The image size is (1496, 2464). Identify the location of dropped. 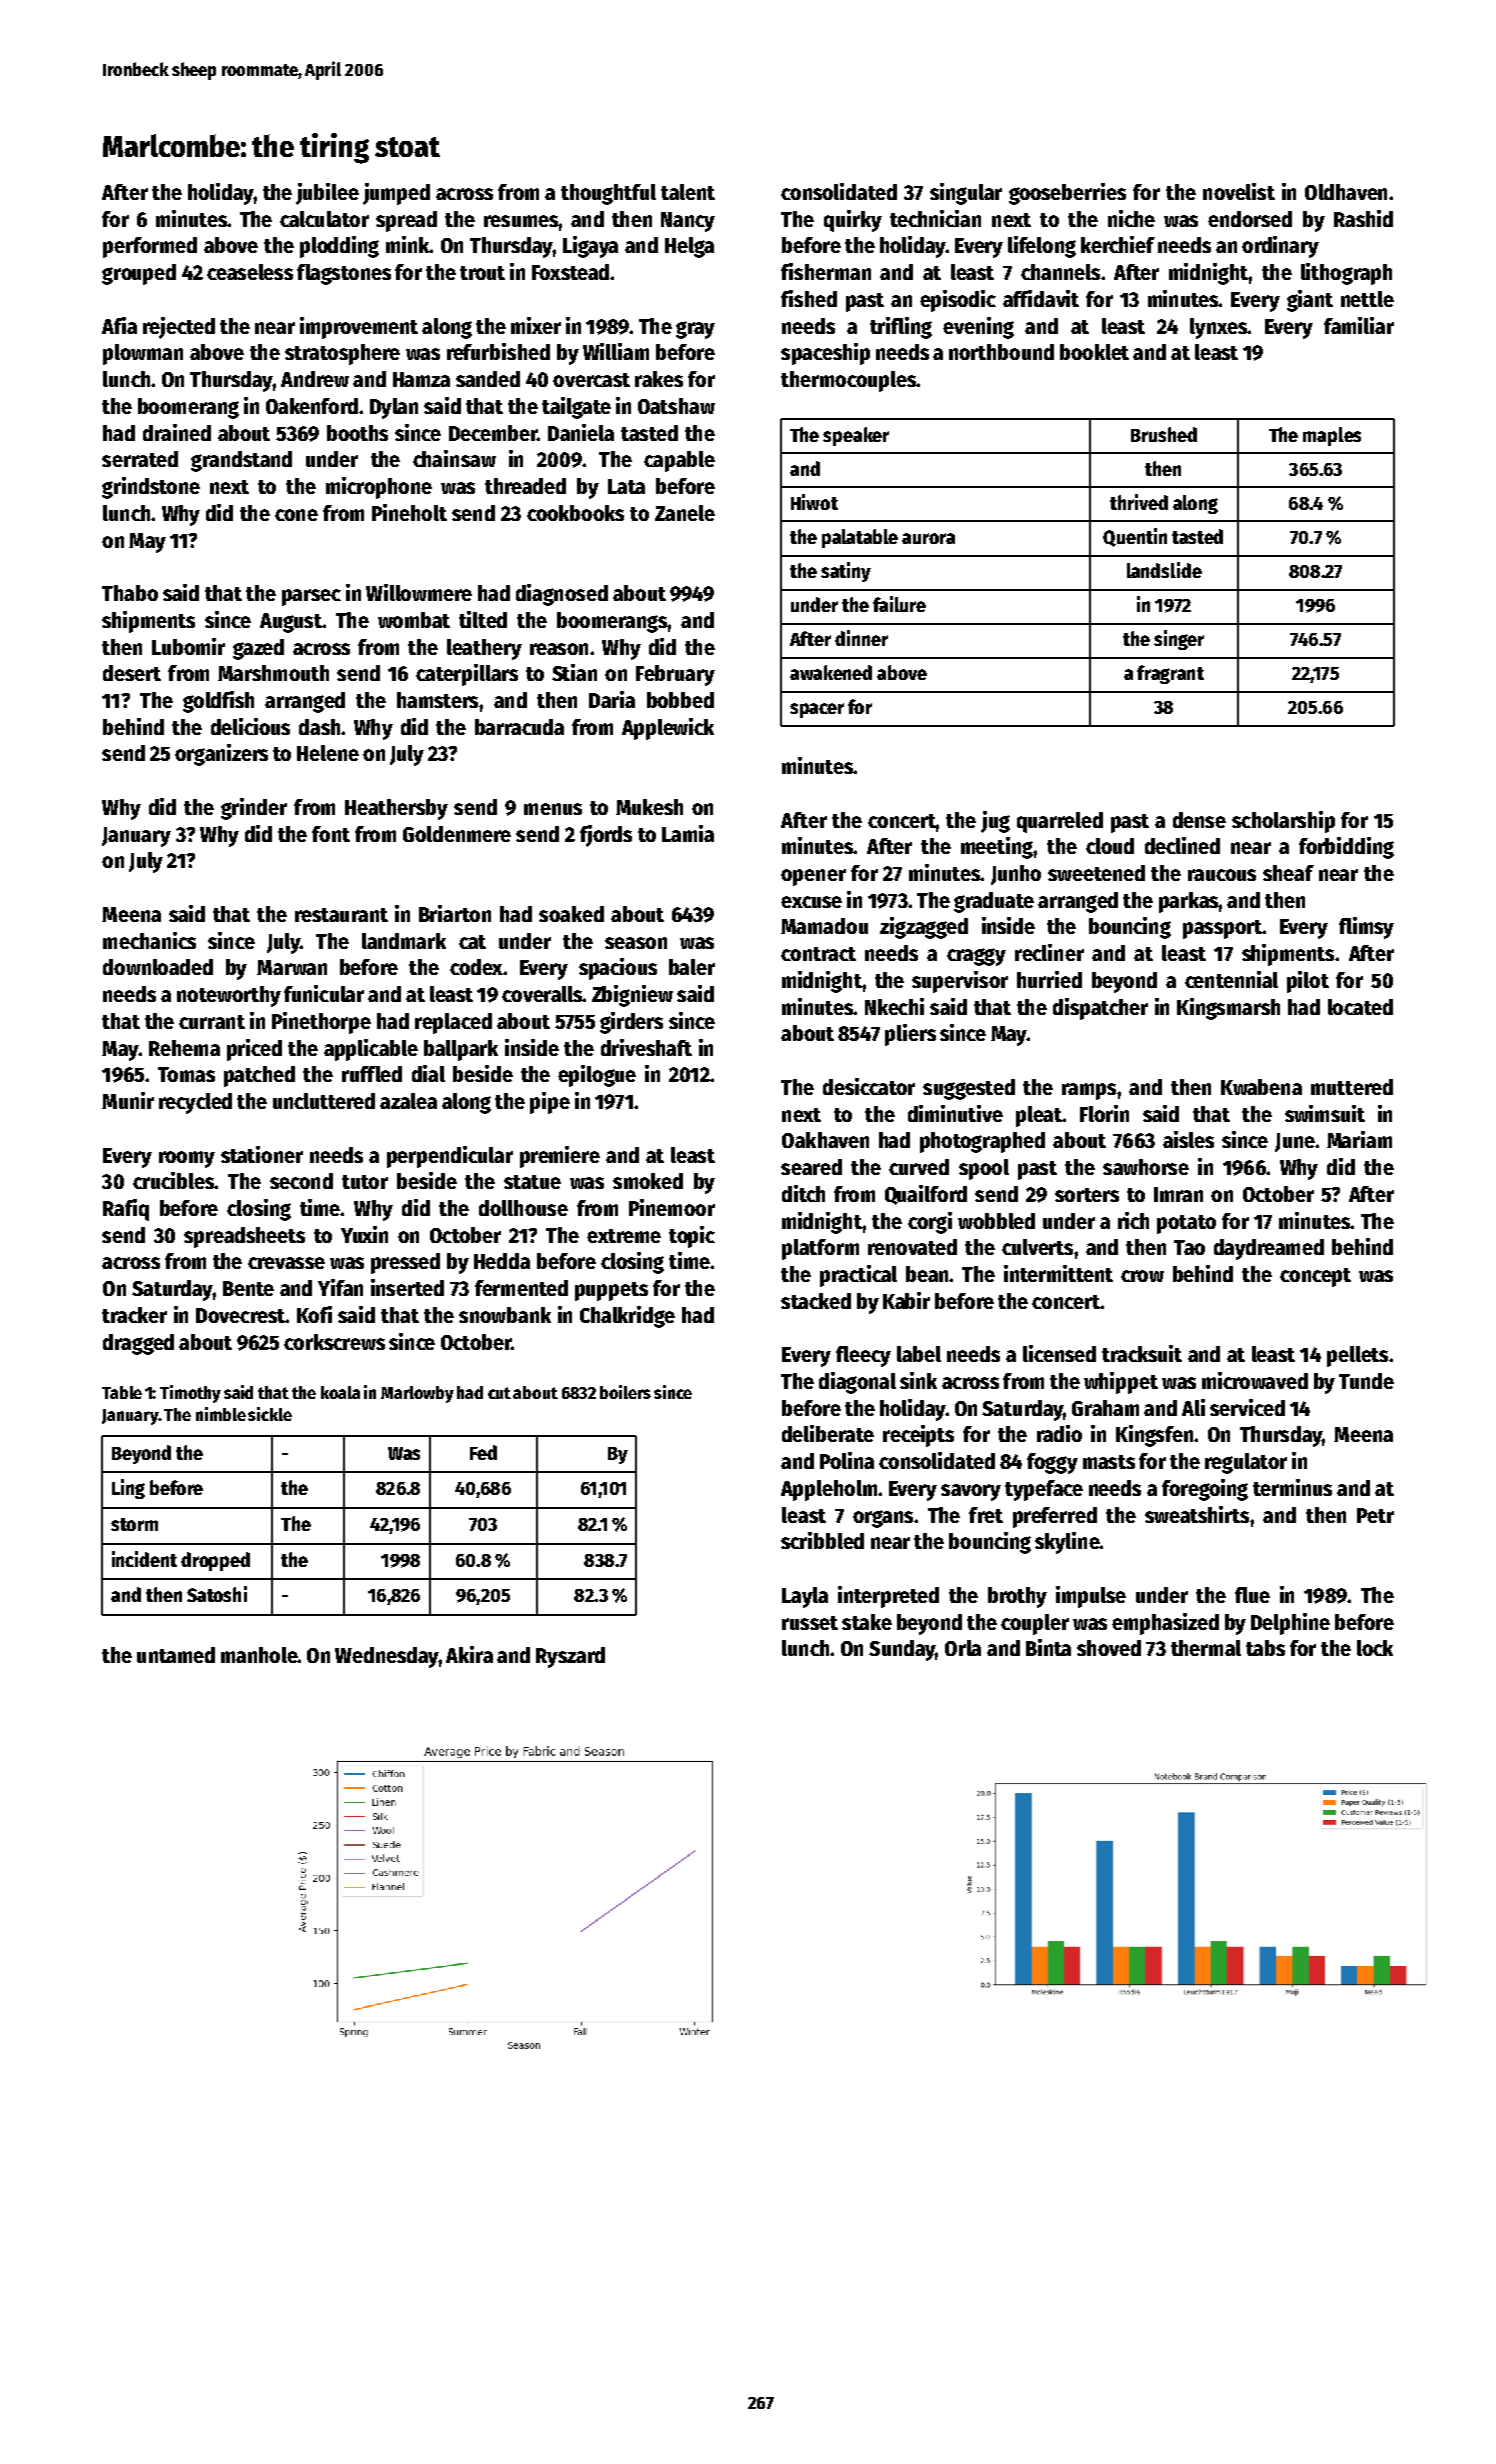
(215, 1561).
